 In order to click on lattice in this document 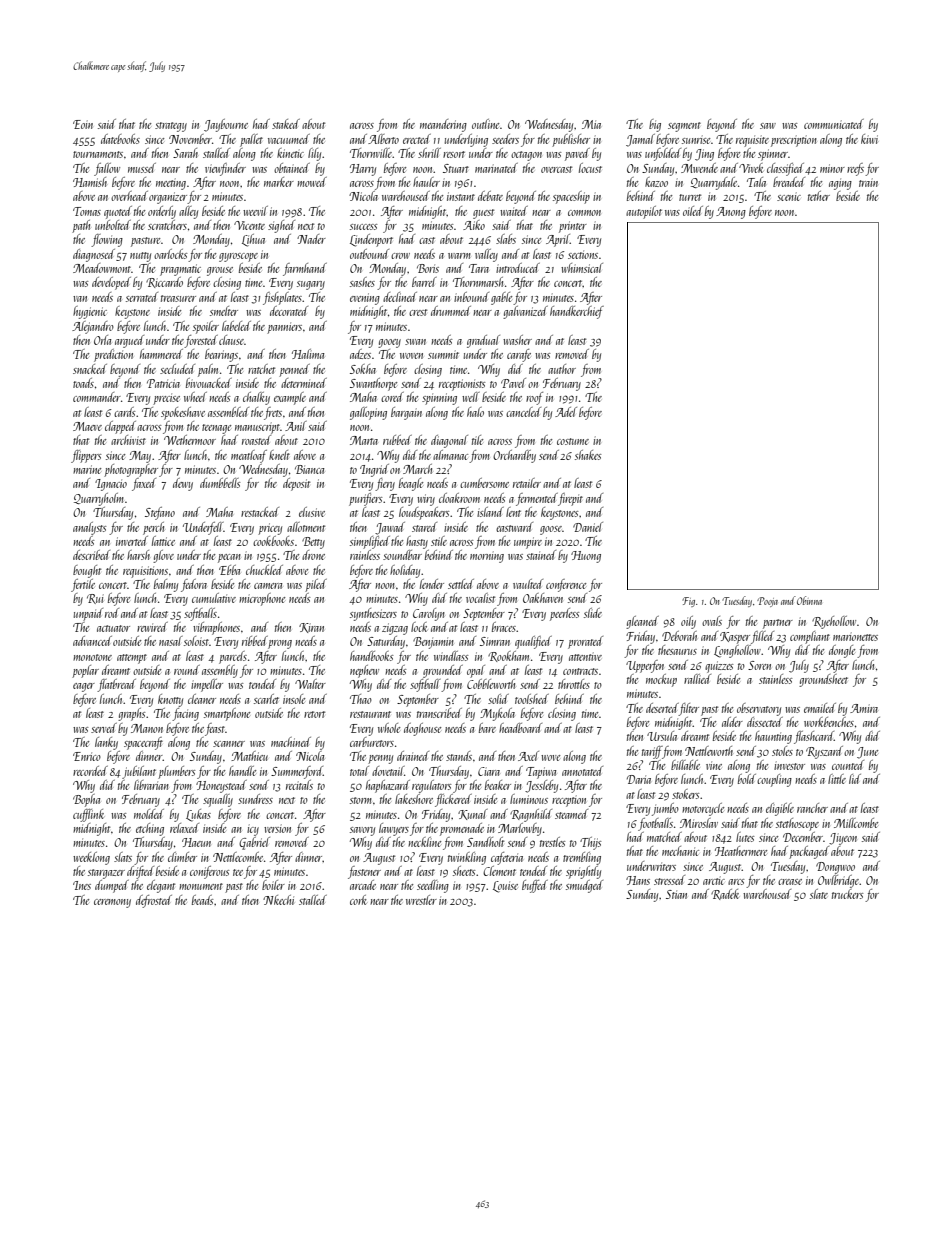, I will do `click(163, 541)`.
